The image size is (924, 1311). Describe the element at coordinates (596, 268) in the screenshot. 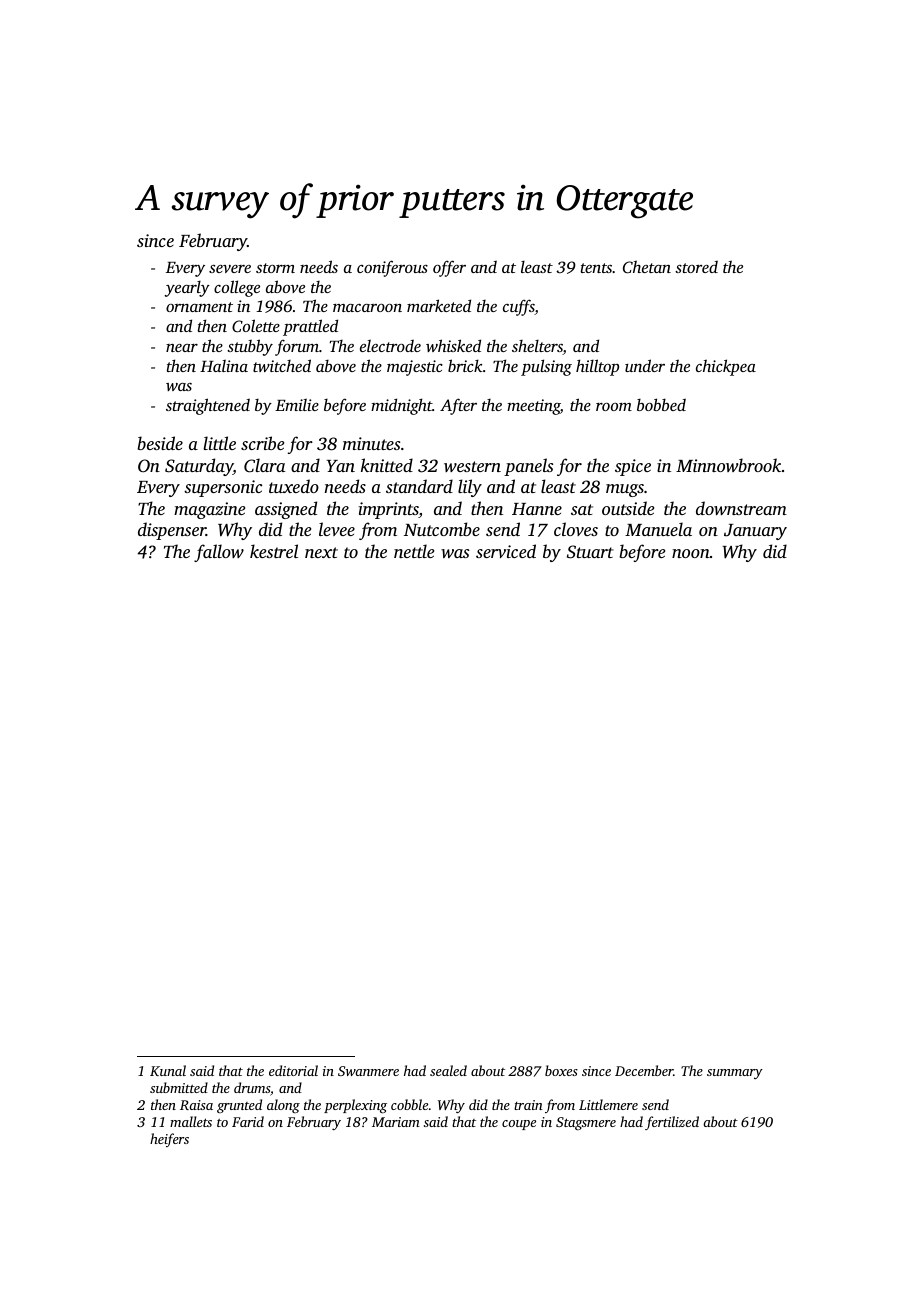

I see `tents` at that location.
